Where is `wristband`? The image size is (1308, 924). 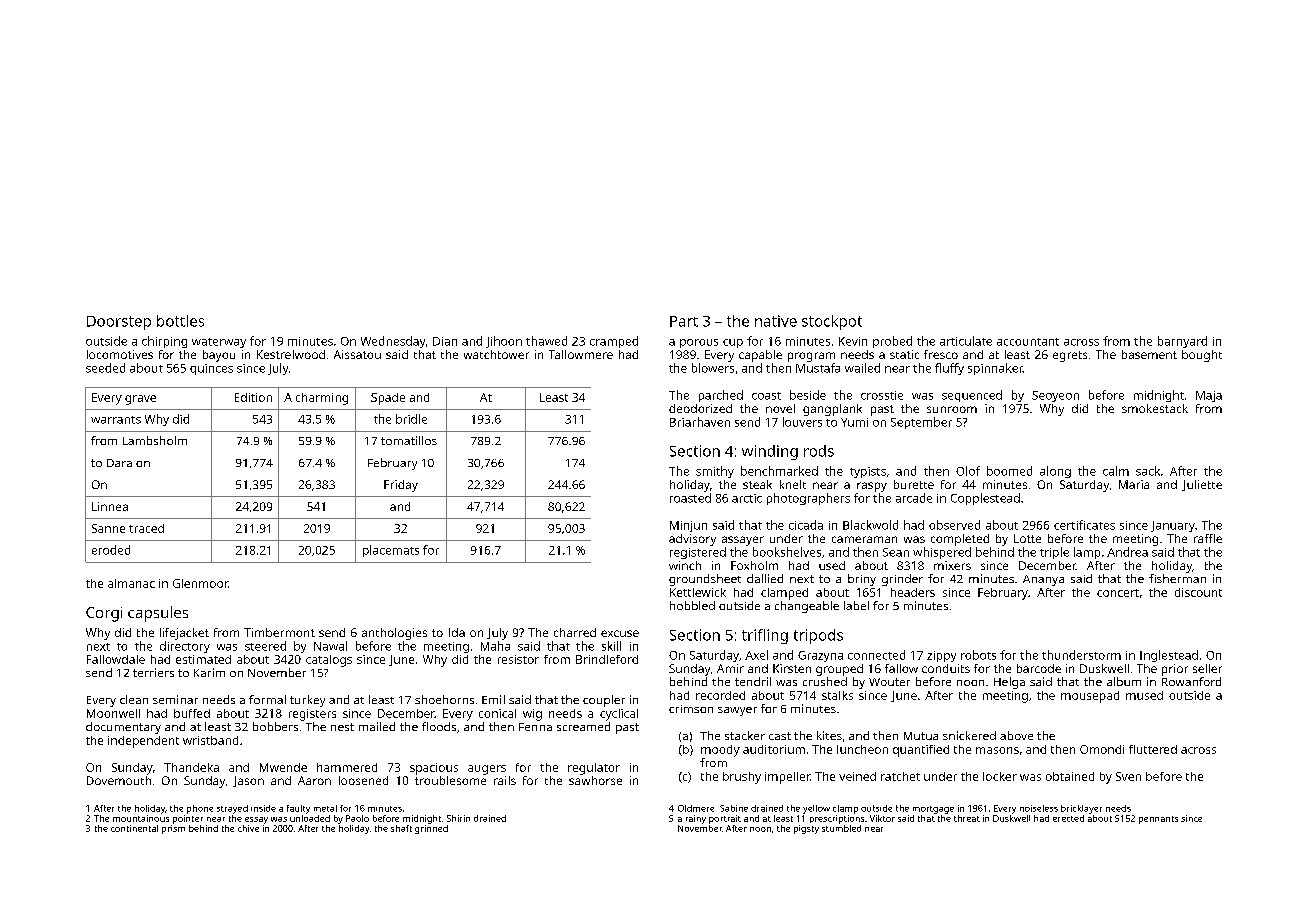
wristband is located at coordinates (210, 740).
